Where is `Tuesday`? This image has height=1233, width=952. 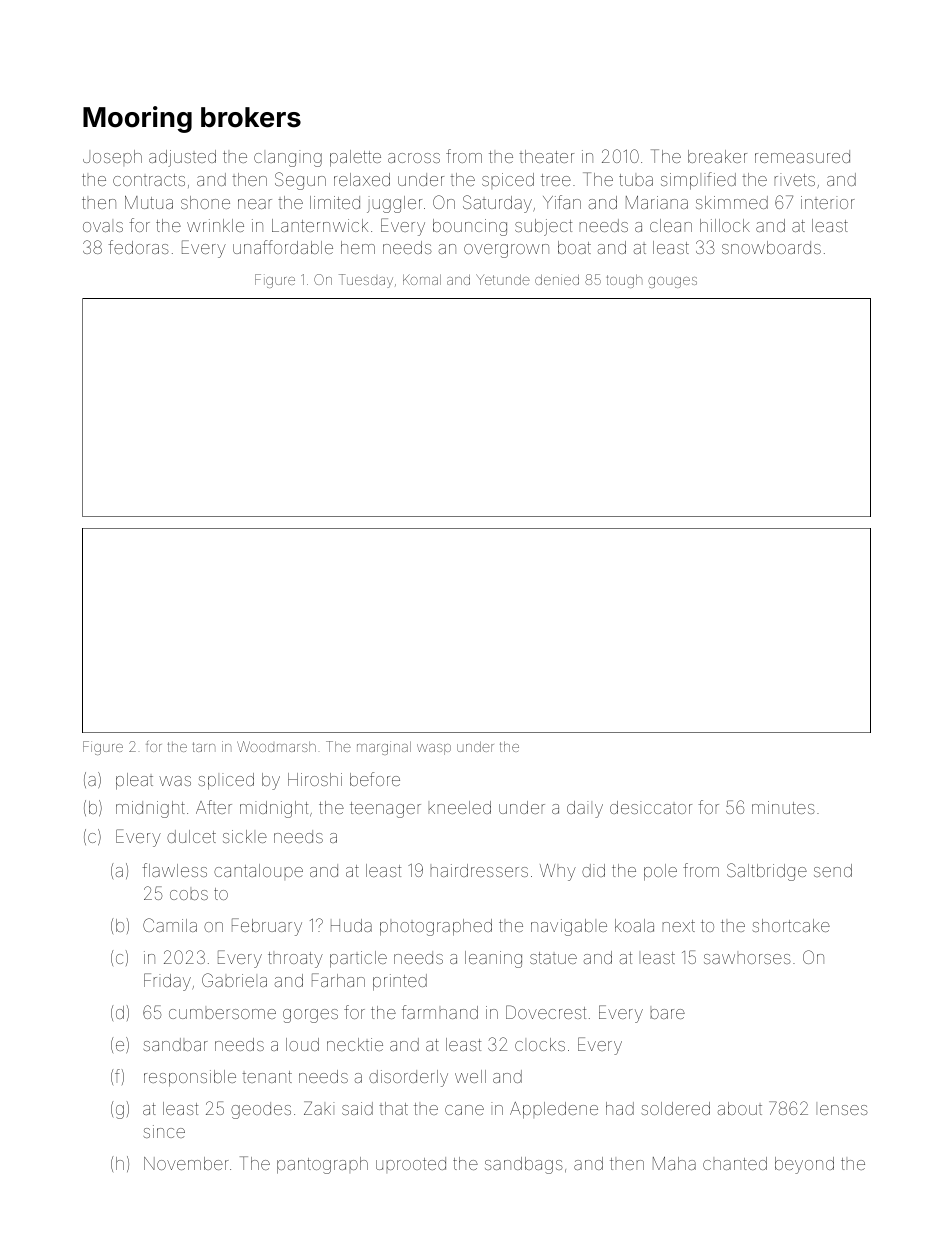
Tuesday is located at coordinates (366, 281).
